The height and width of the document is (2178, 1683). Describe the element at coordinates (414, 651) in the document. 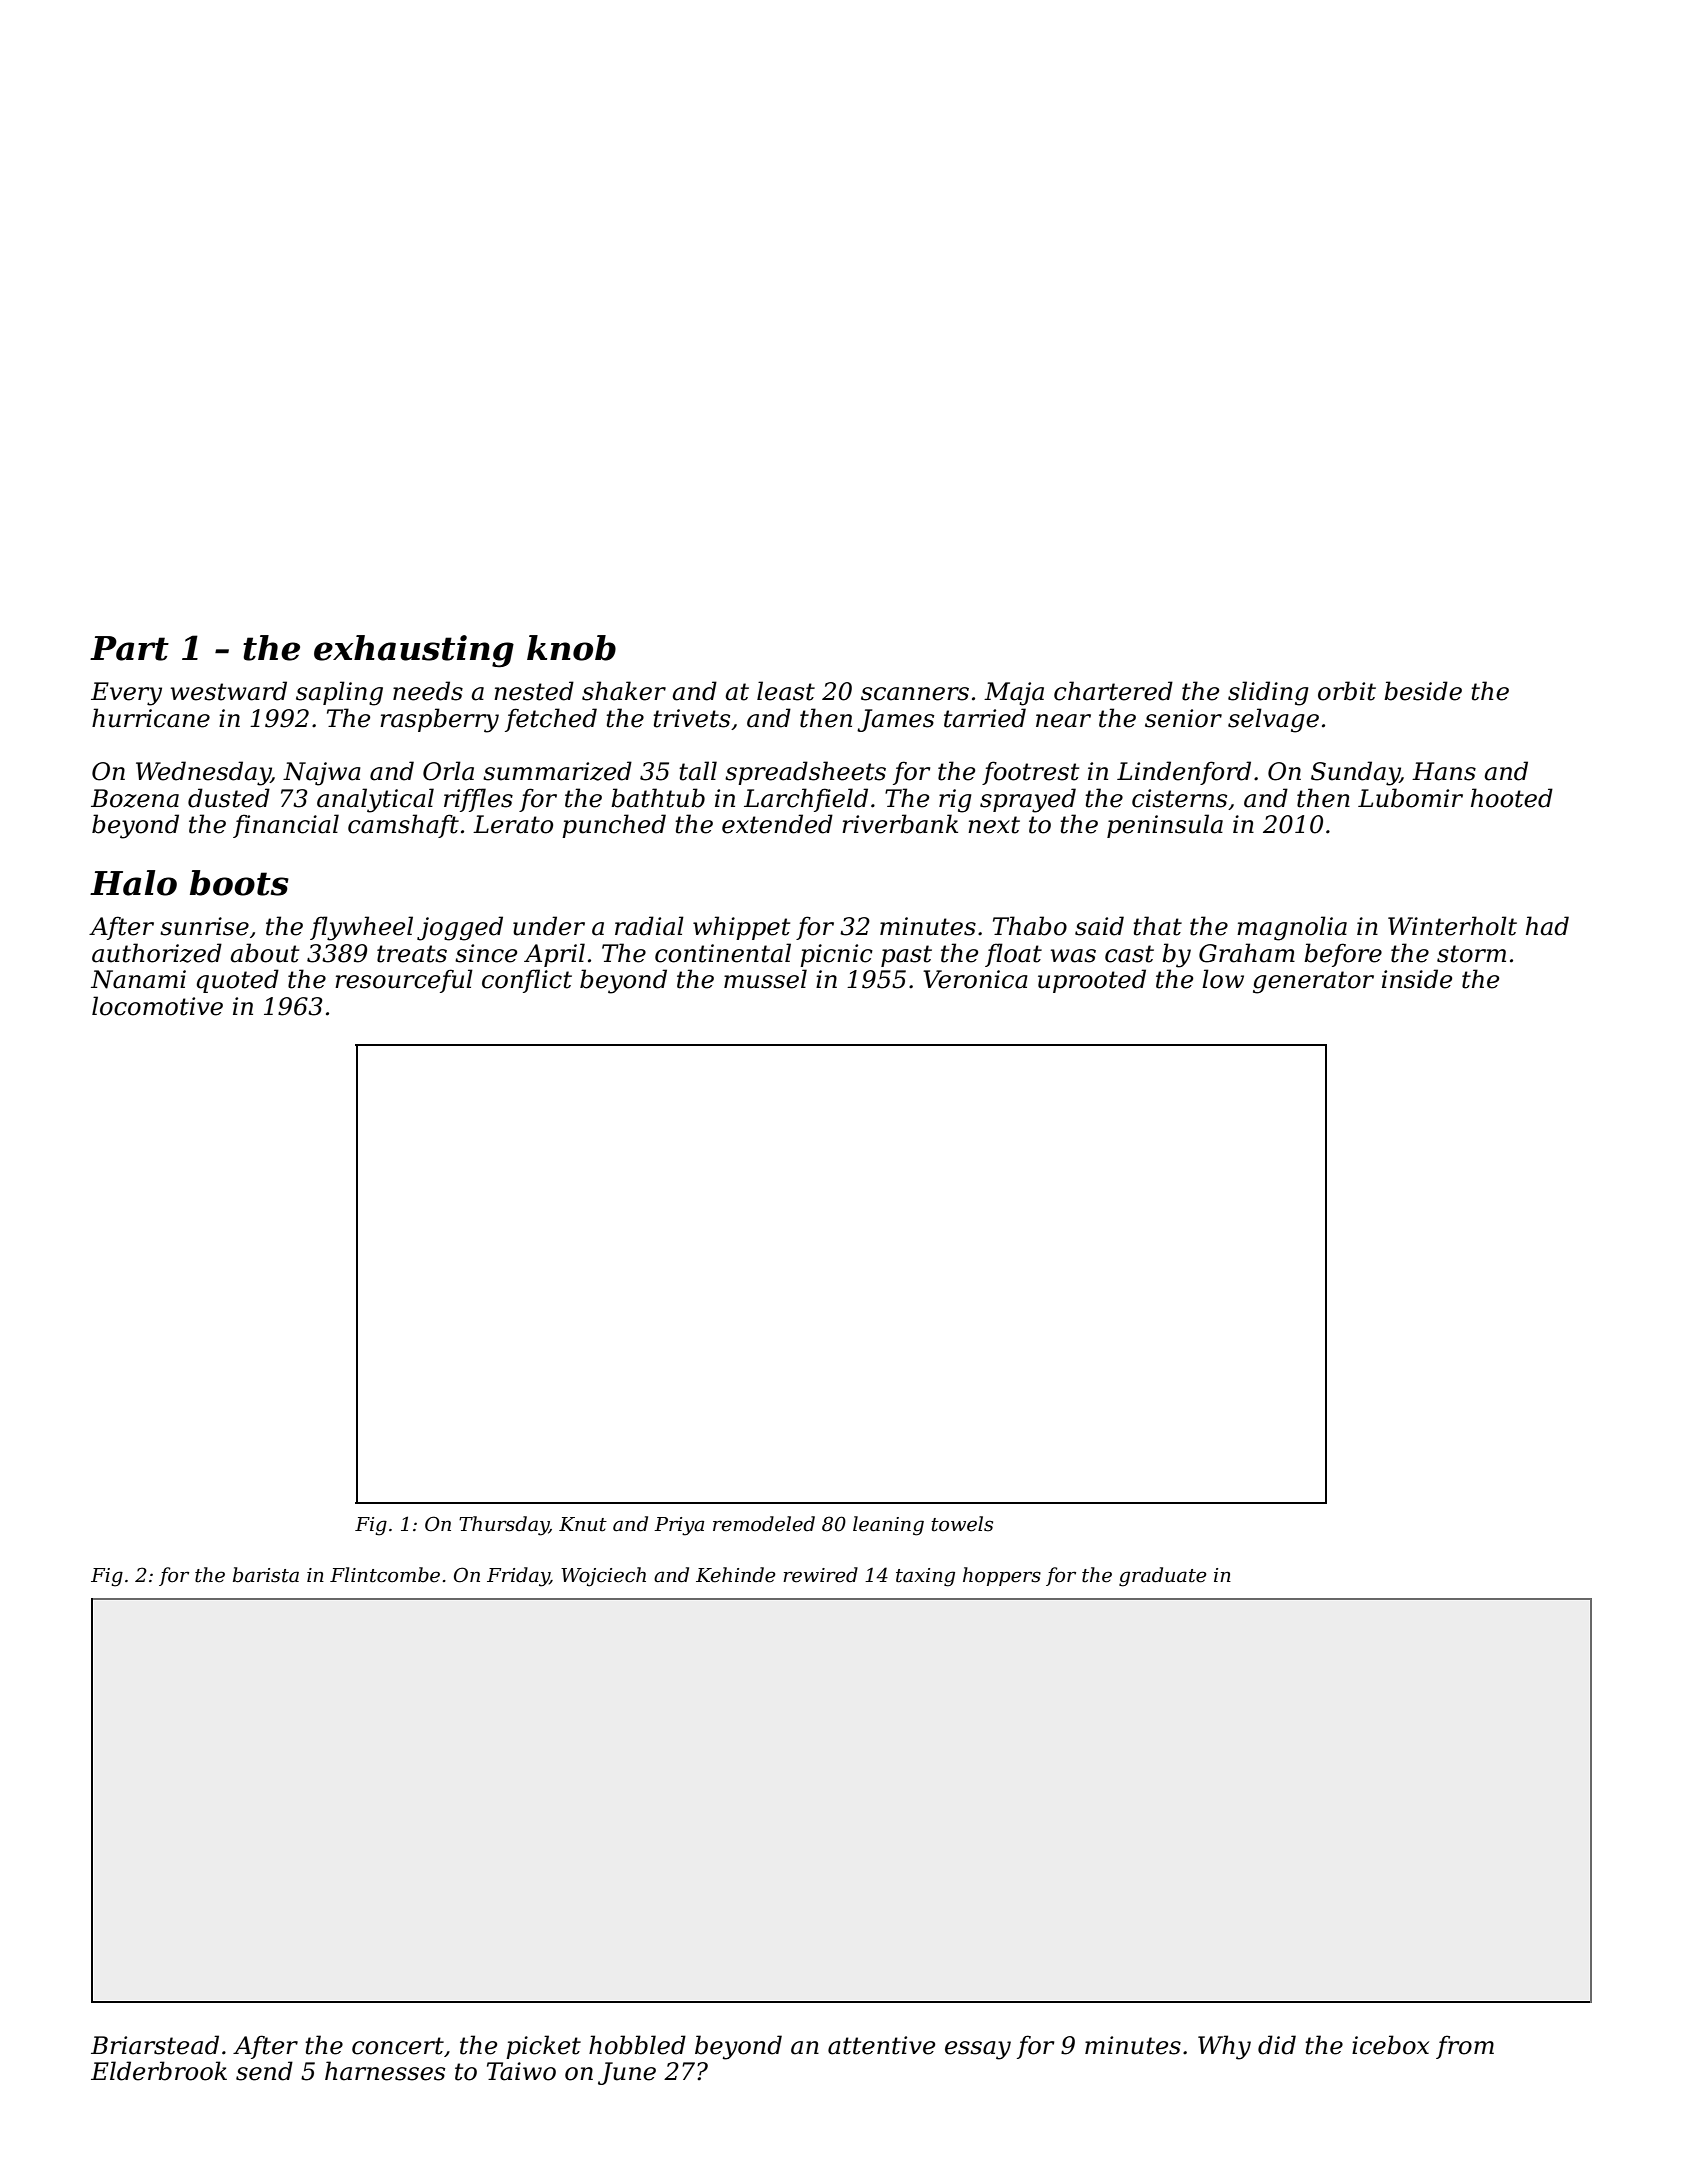

I see `exhausting` at that location.
